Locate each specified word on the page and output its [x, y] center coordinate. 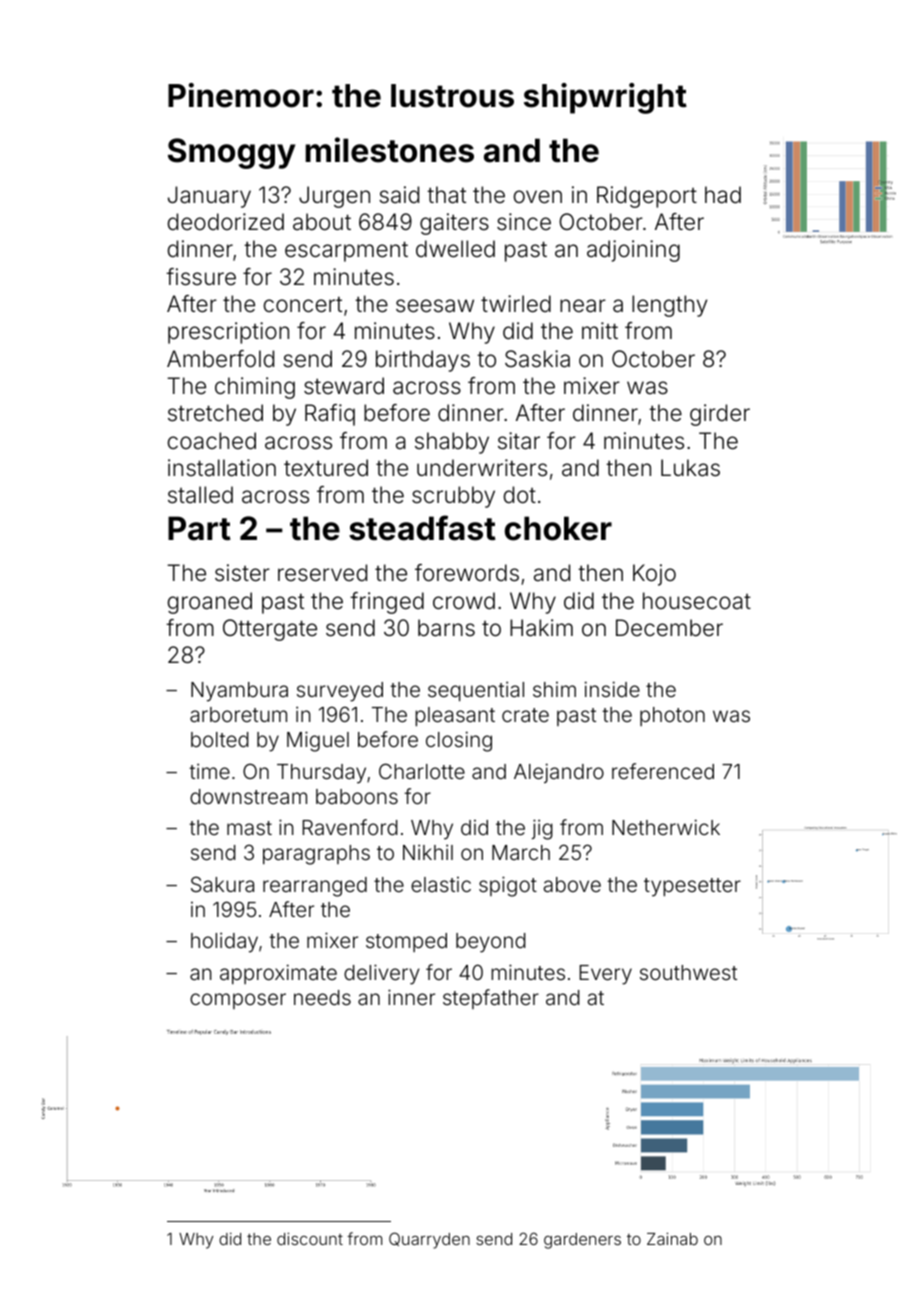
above [572, 884]
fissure [201, 277]
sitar [519, 441]
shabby [452, 443]
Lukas [690, 468]
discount [310, 1238]
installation [222, 468]
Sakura [222, 884]
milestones [389, 150]
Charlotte [422, 771]
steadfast [422, 528]
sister [242, 573]
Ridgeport [647, 197]
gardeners [582, 1241]
